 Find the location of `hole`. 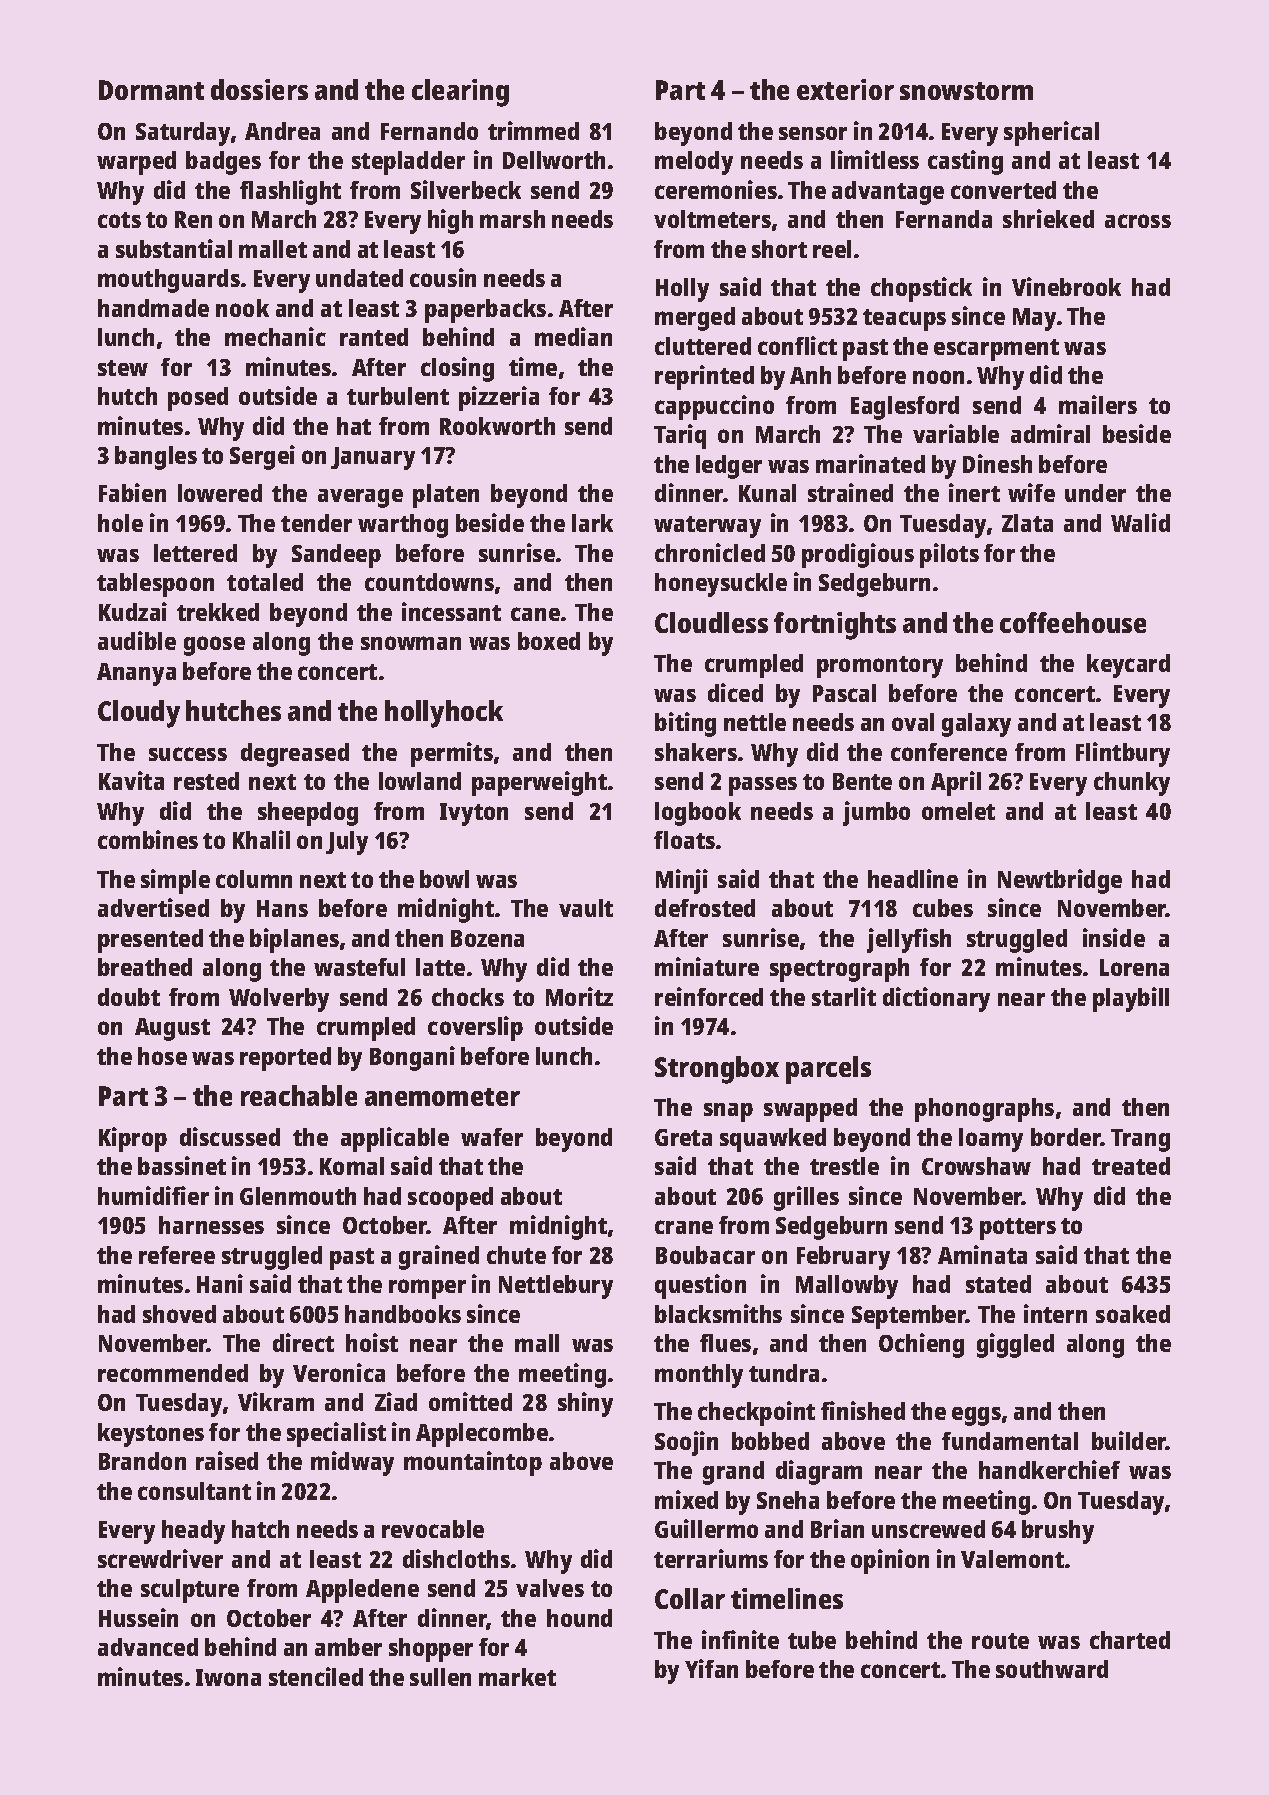

hole is located at coordinates (120, 523).
